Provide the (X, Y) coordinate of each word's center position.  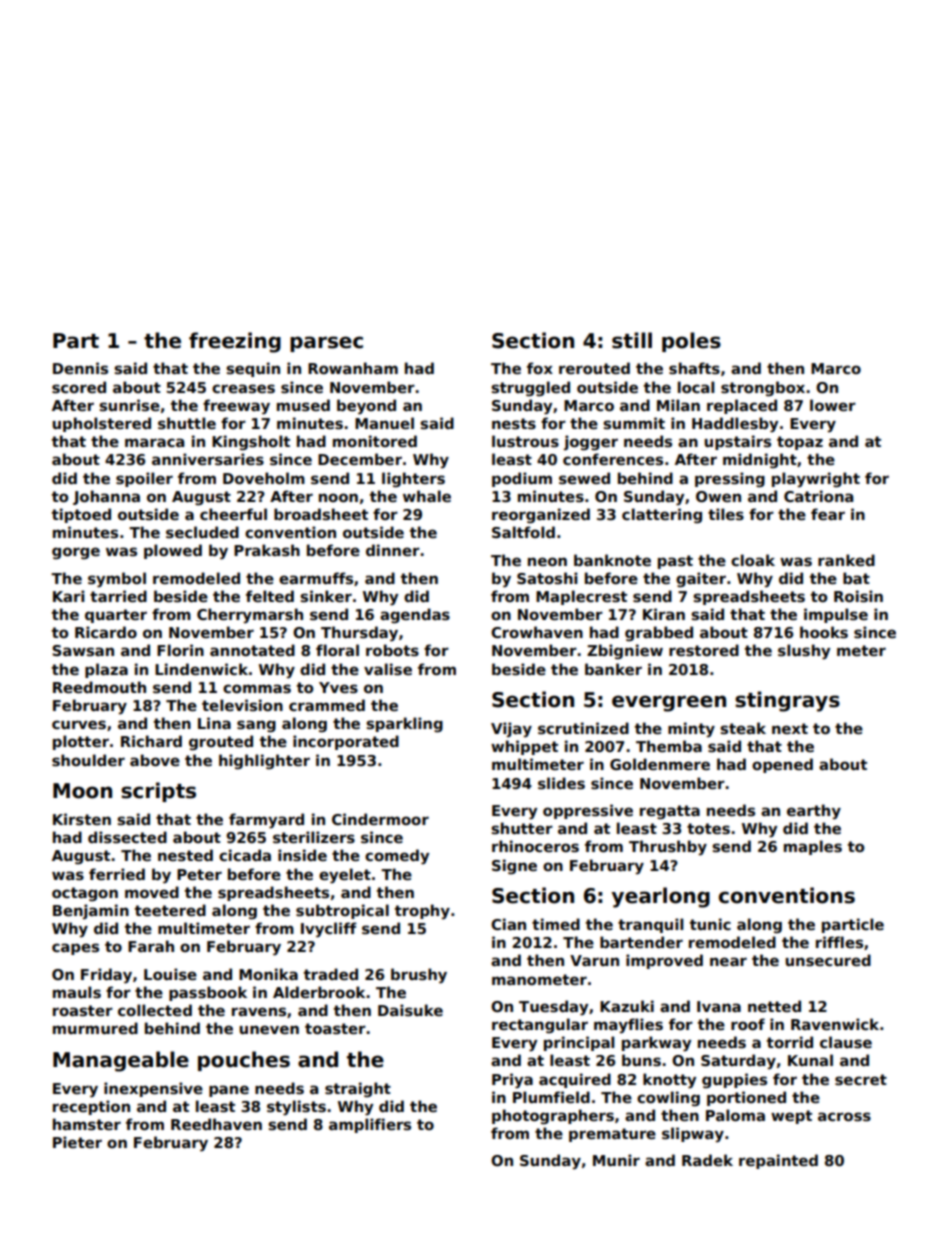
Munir (616, 1160)
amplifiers (370, 1125)
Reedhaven (216, 1124)
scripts (158, 792)
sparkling (404, 725)
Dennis (80, 368)
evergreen (669, 703)
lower (833, 405)
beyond (366, 407)
